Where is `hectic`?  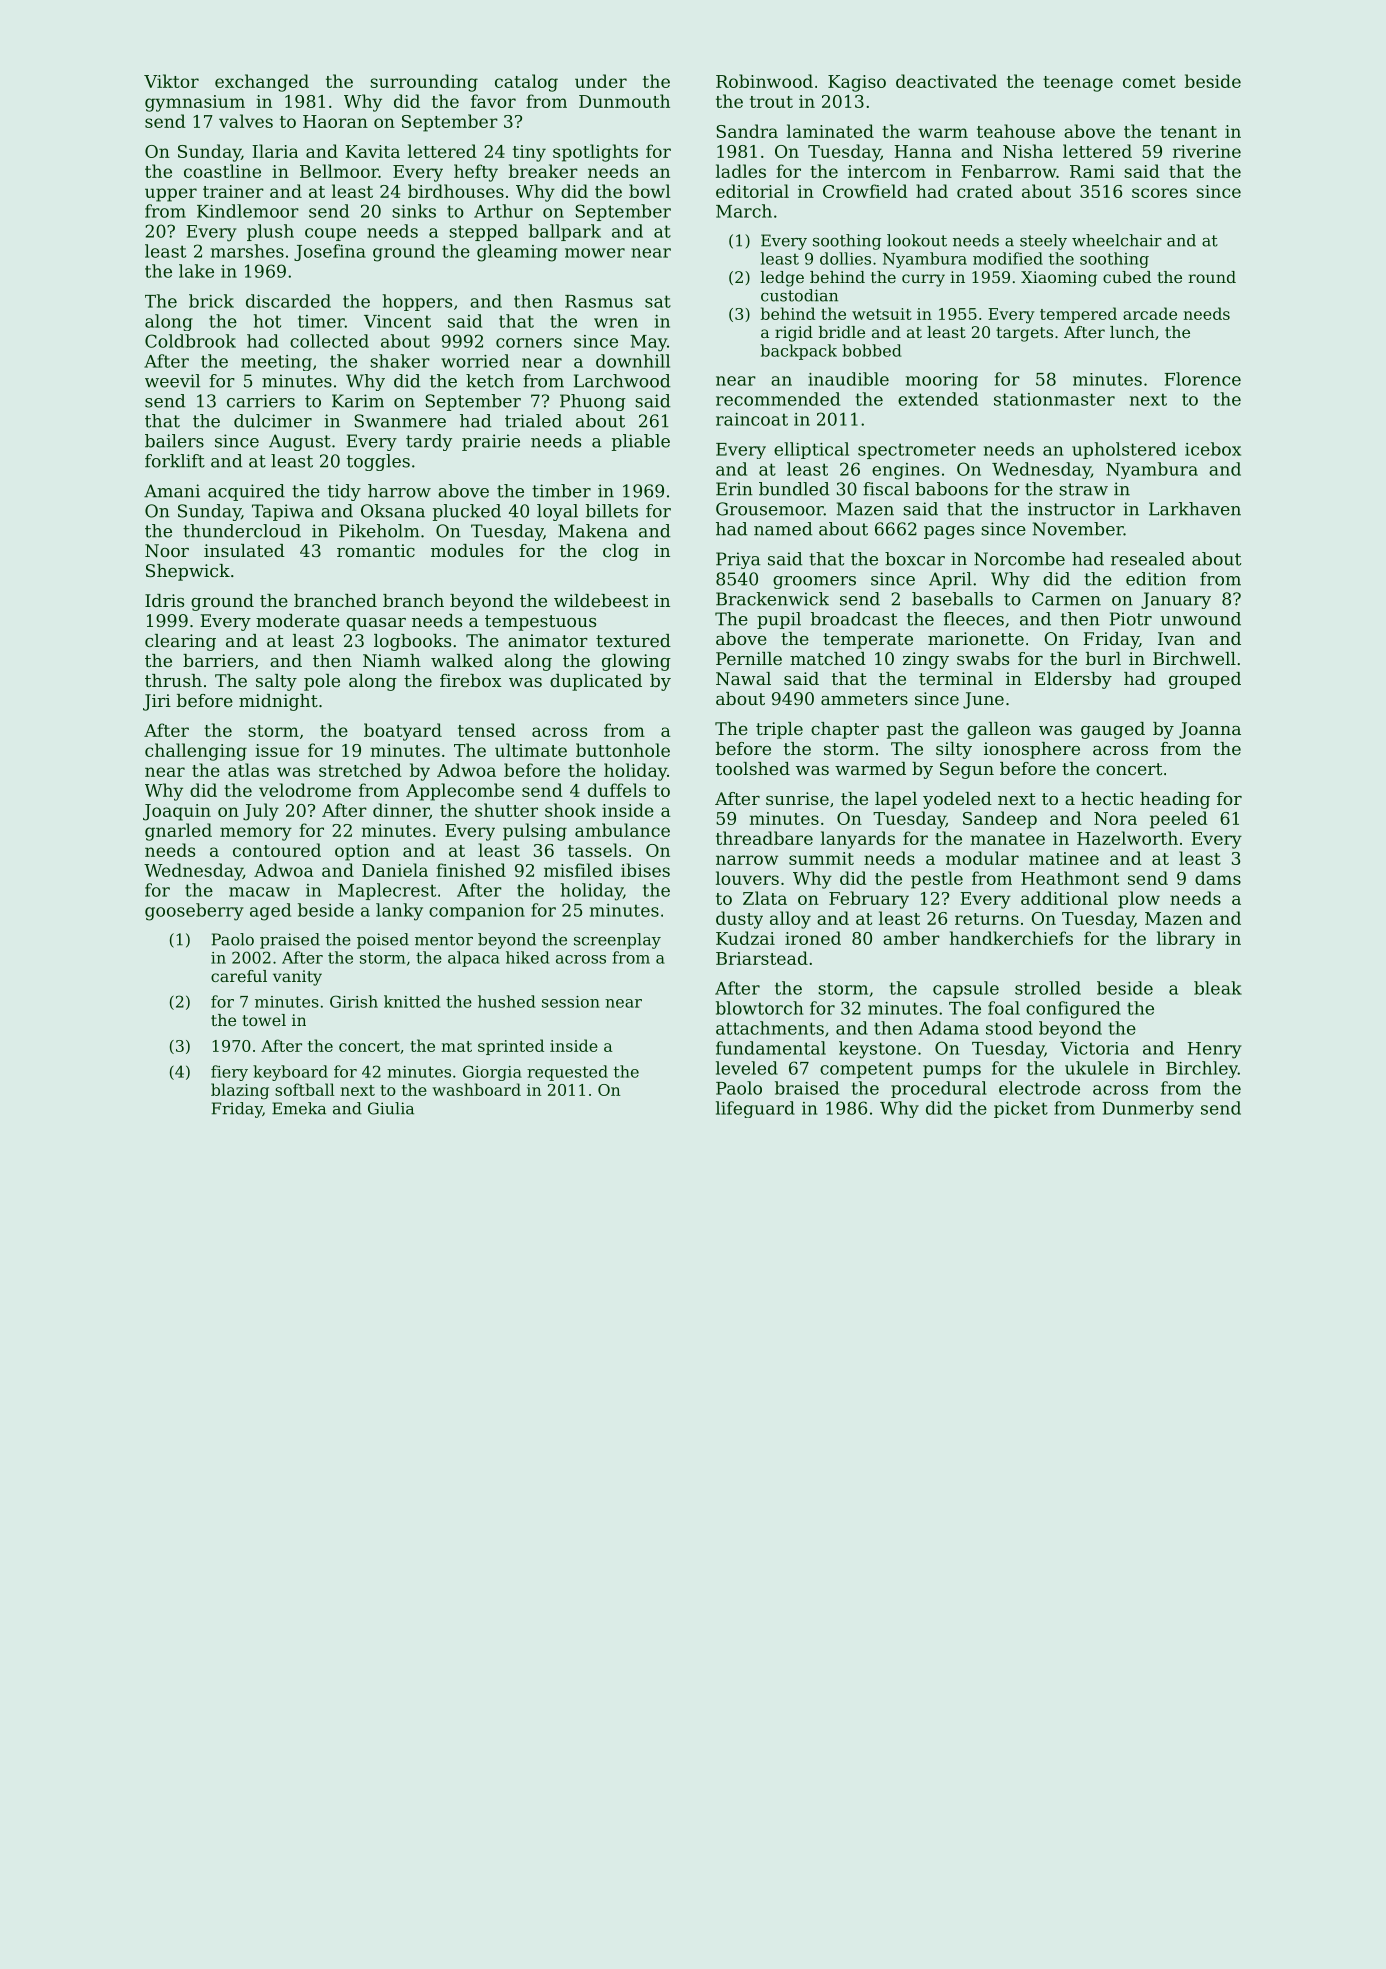
hectic is located at coordinates (1107, 798).
